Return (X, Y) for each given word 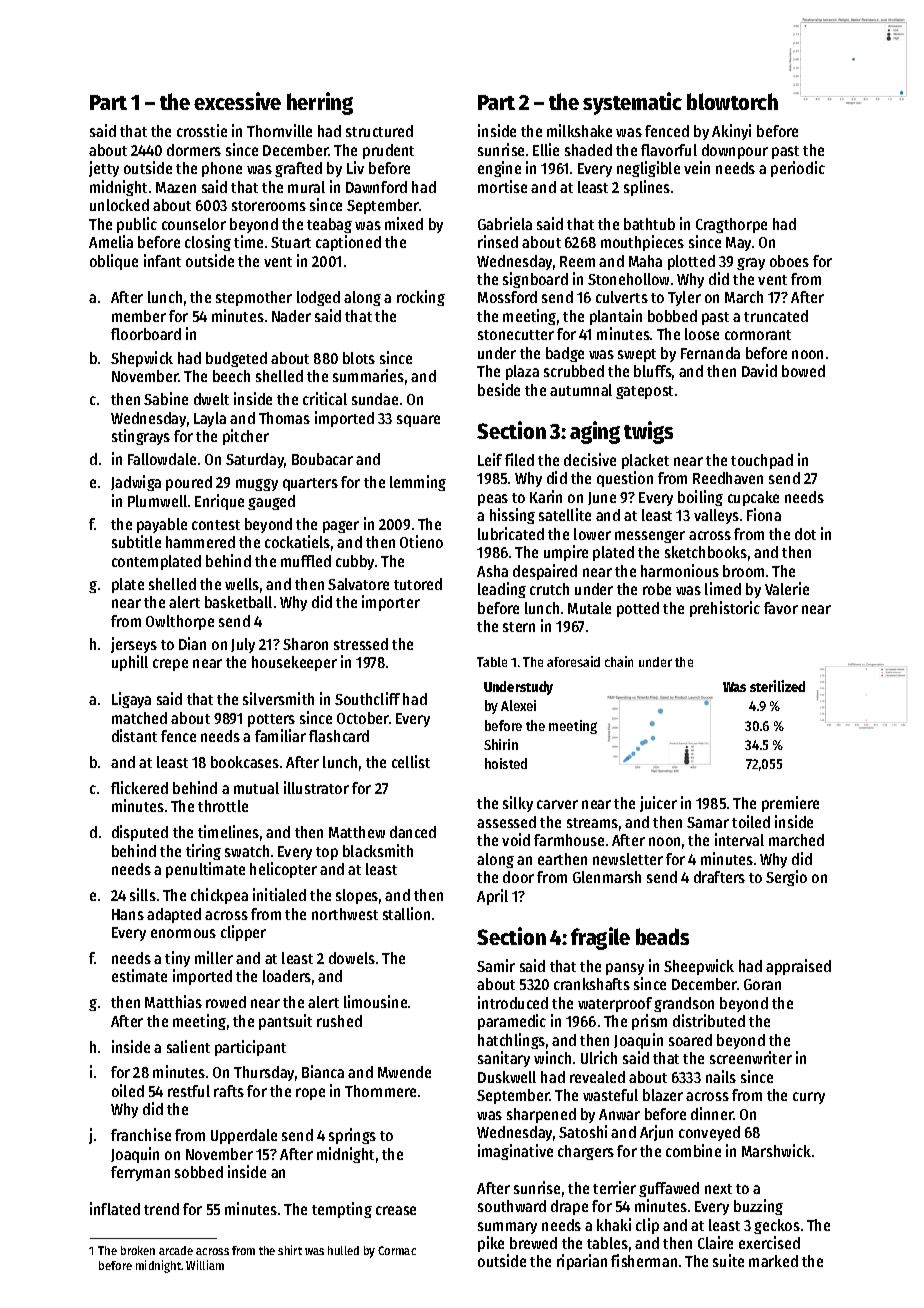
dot (805, 534)
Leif (490, 459)
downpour (735, 151)
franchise (141, 1134)
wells (242, 584)
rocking (421, 298)
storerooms (269, 206)
